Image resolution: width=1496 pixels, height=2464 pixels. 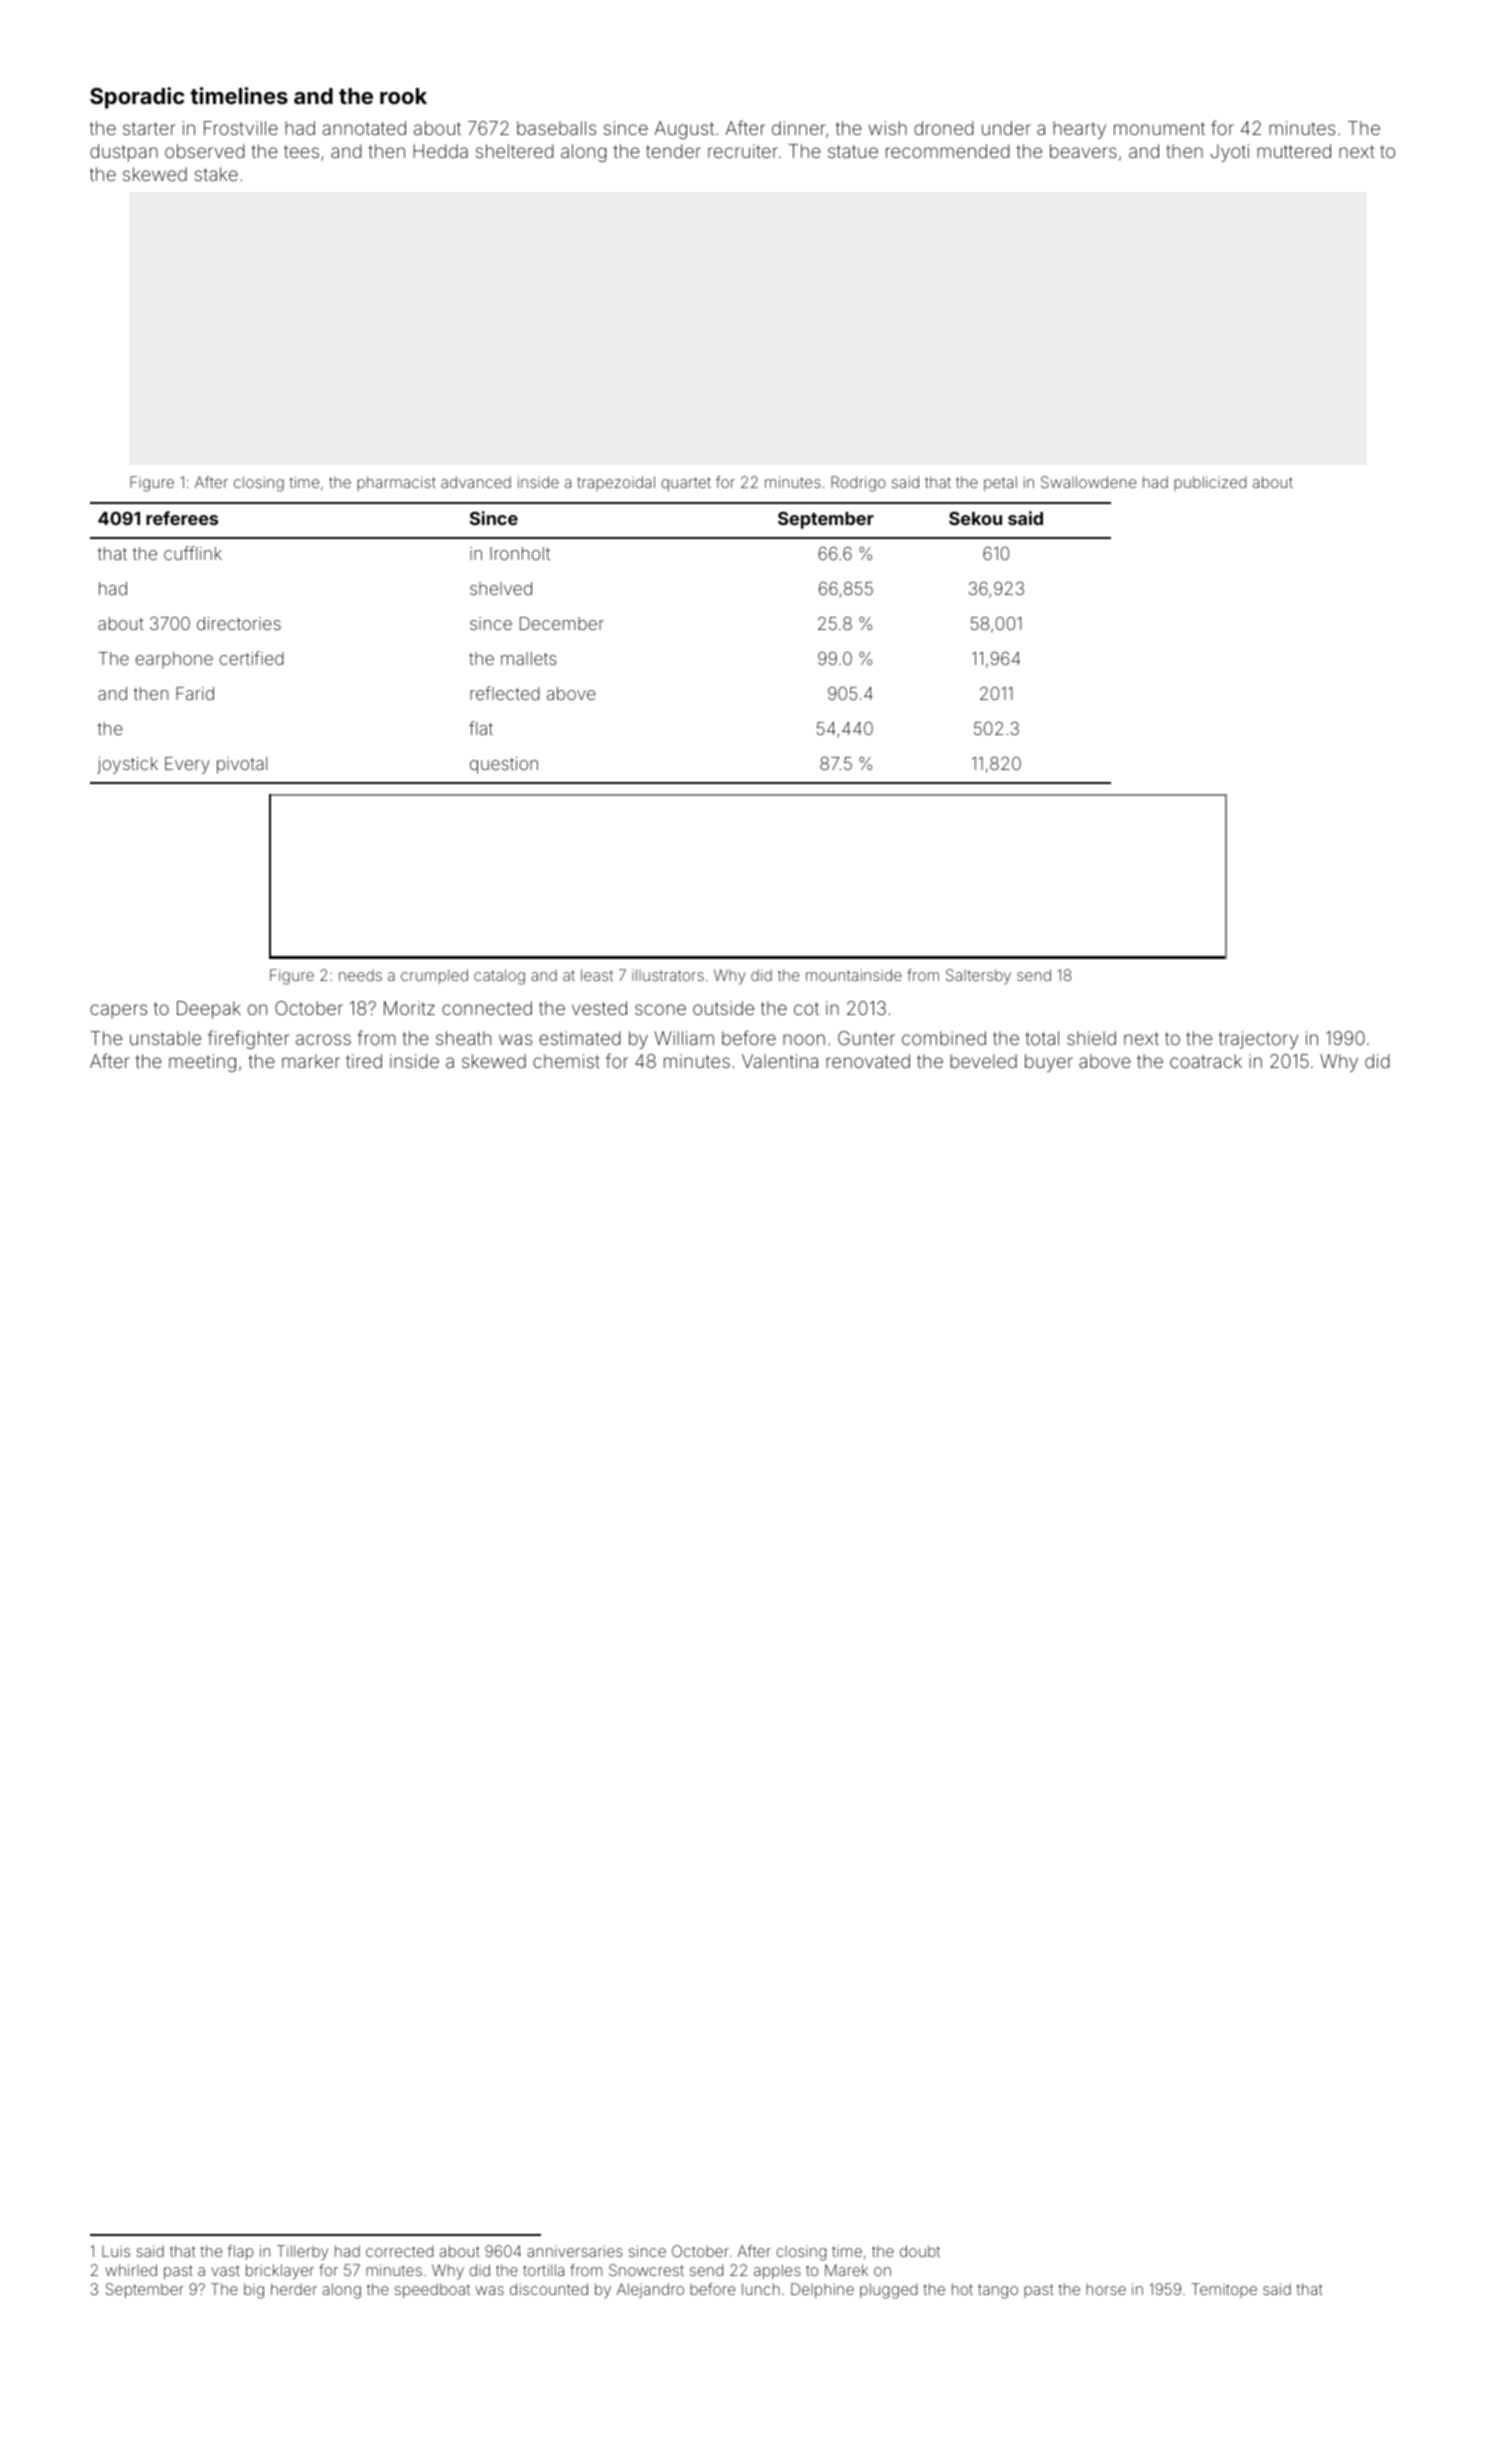 I want to click on Delphine, so click(x=822, y=2290).
